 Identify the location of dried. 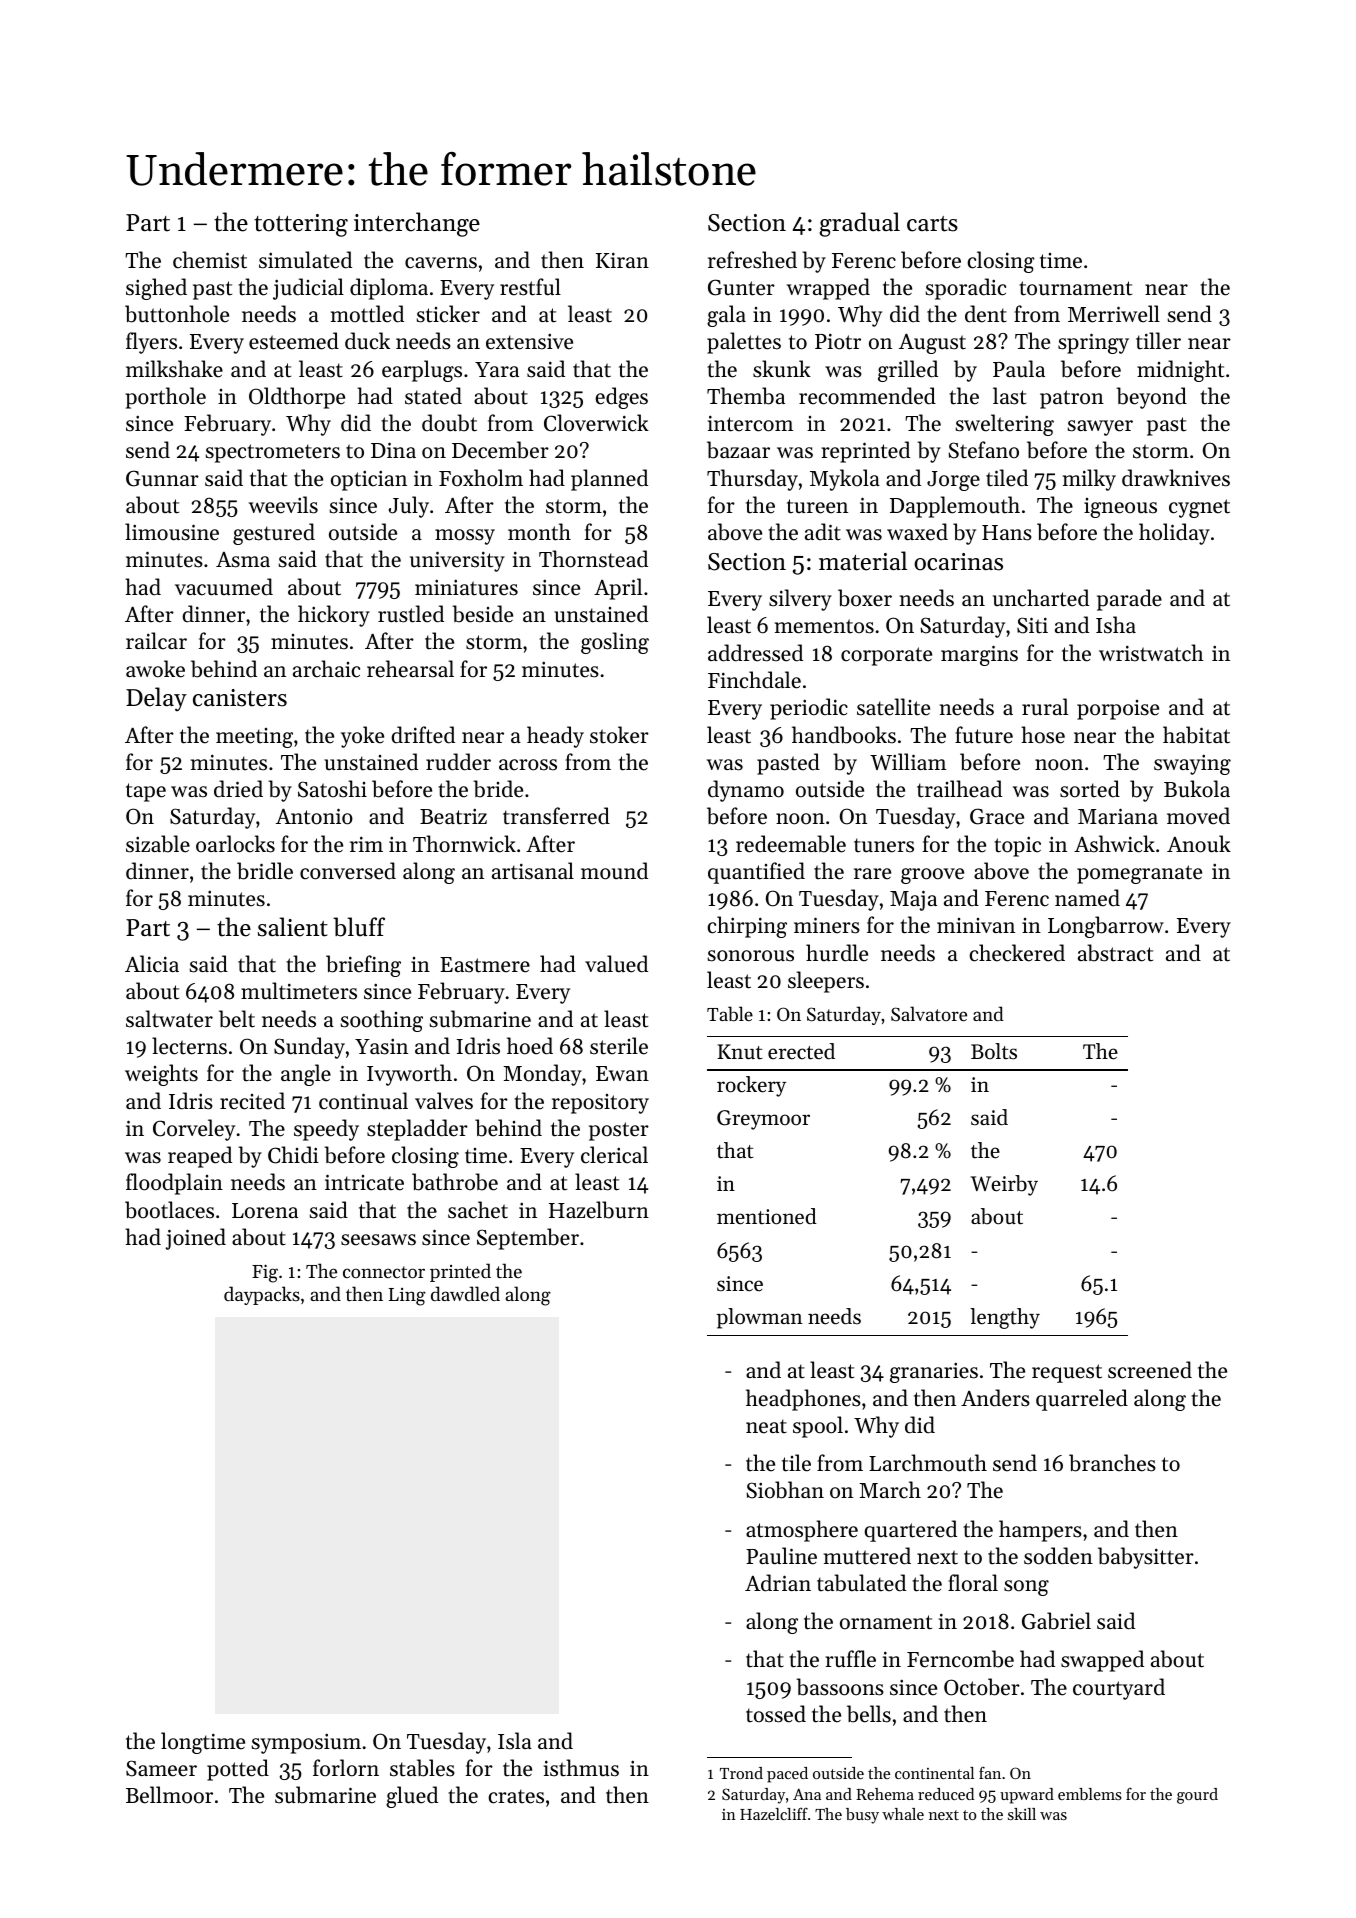
(238, 789).
